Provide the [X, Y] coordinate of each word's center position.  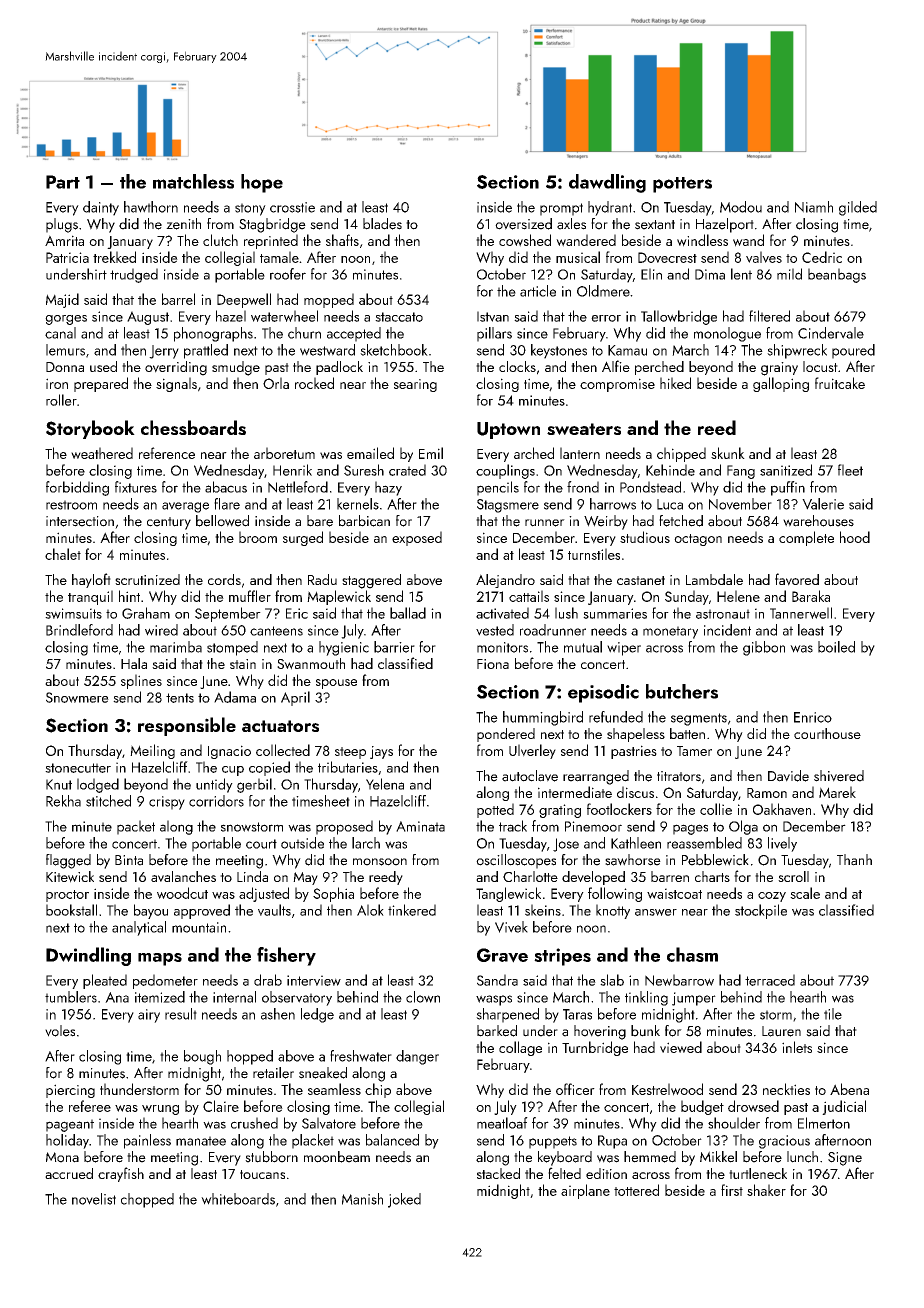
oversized [523, 224]
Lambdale [714, 579]
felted [564, 1173]
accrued [69, 1173]
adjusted [264, 894]
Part [63, 182]
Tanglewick [508, 894]
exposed [417, 538]
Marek [837, 792]
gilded [858, 208]
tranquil [90, 597]
